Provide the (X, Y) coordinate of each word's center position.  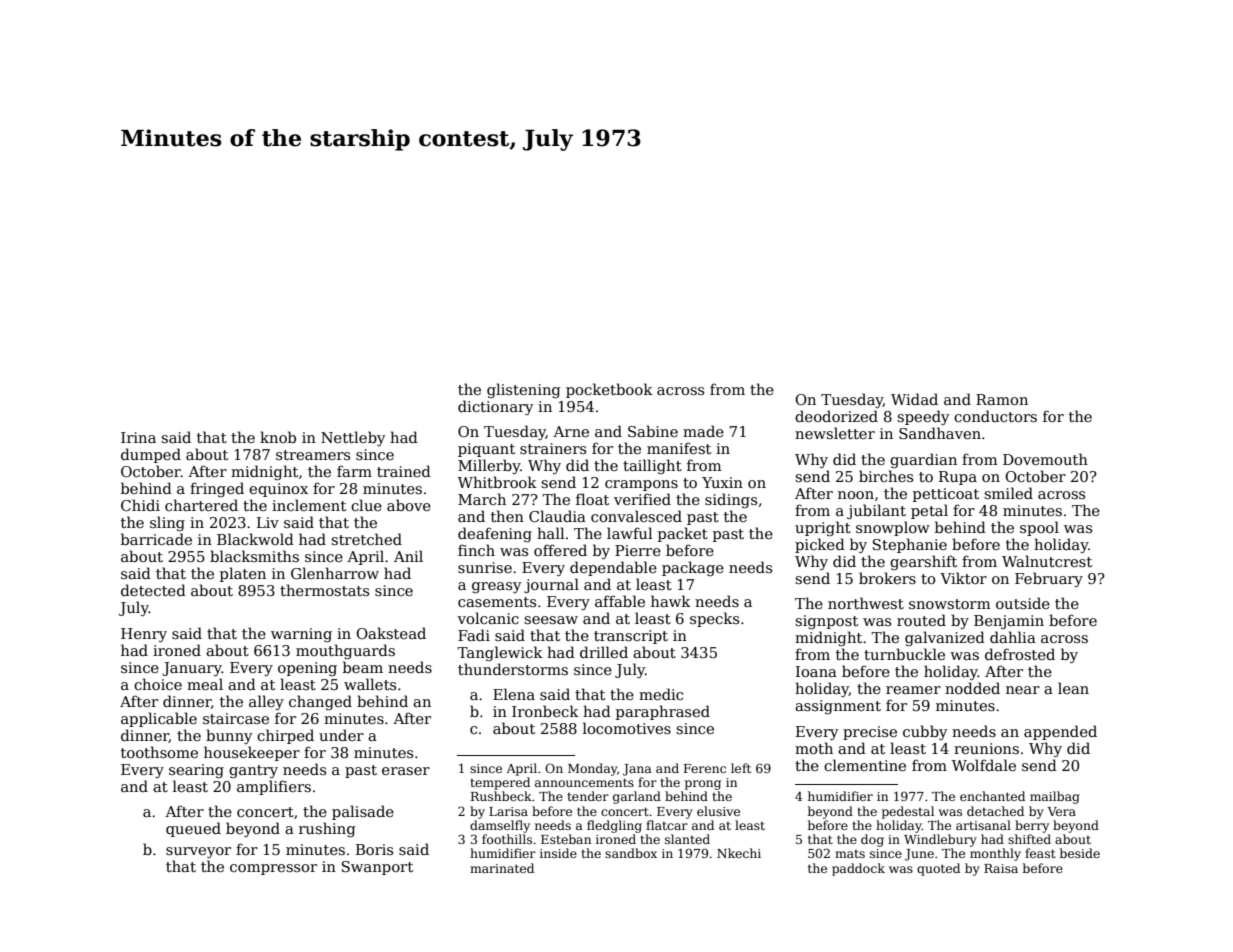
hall (550, 533)
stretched (366, 539)
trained (404, 471)
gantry (253, 771)
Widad (914, 399)
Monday (592, 769)
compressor (273, 869)
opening (307, 669)
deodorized (836, 416)
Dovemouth (1045, 459)
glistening (524, 390)
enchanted (992, 796)
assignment (838, 707)
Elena (514, 694)
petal (929, 511)
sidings (731, 500)
